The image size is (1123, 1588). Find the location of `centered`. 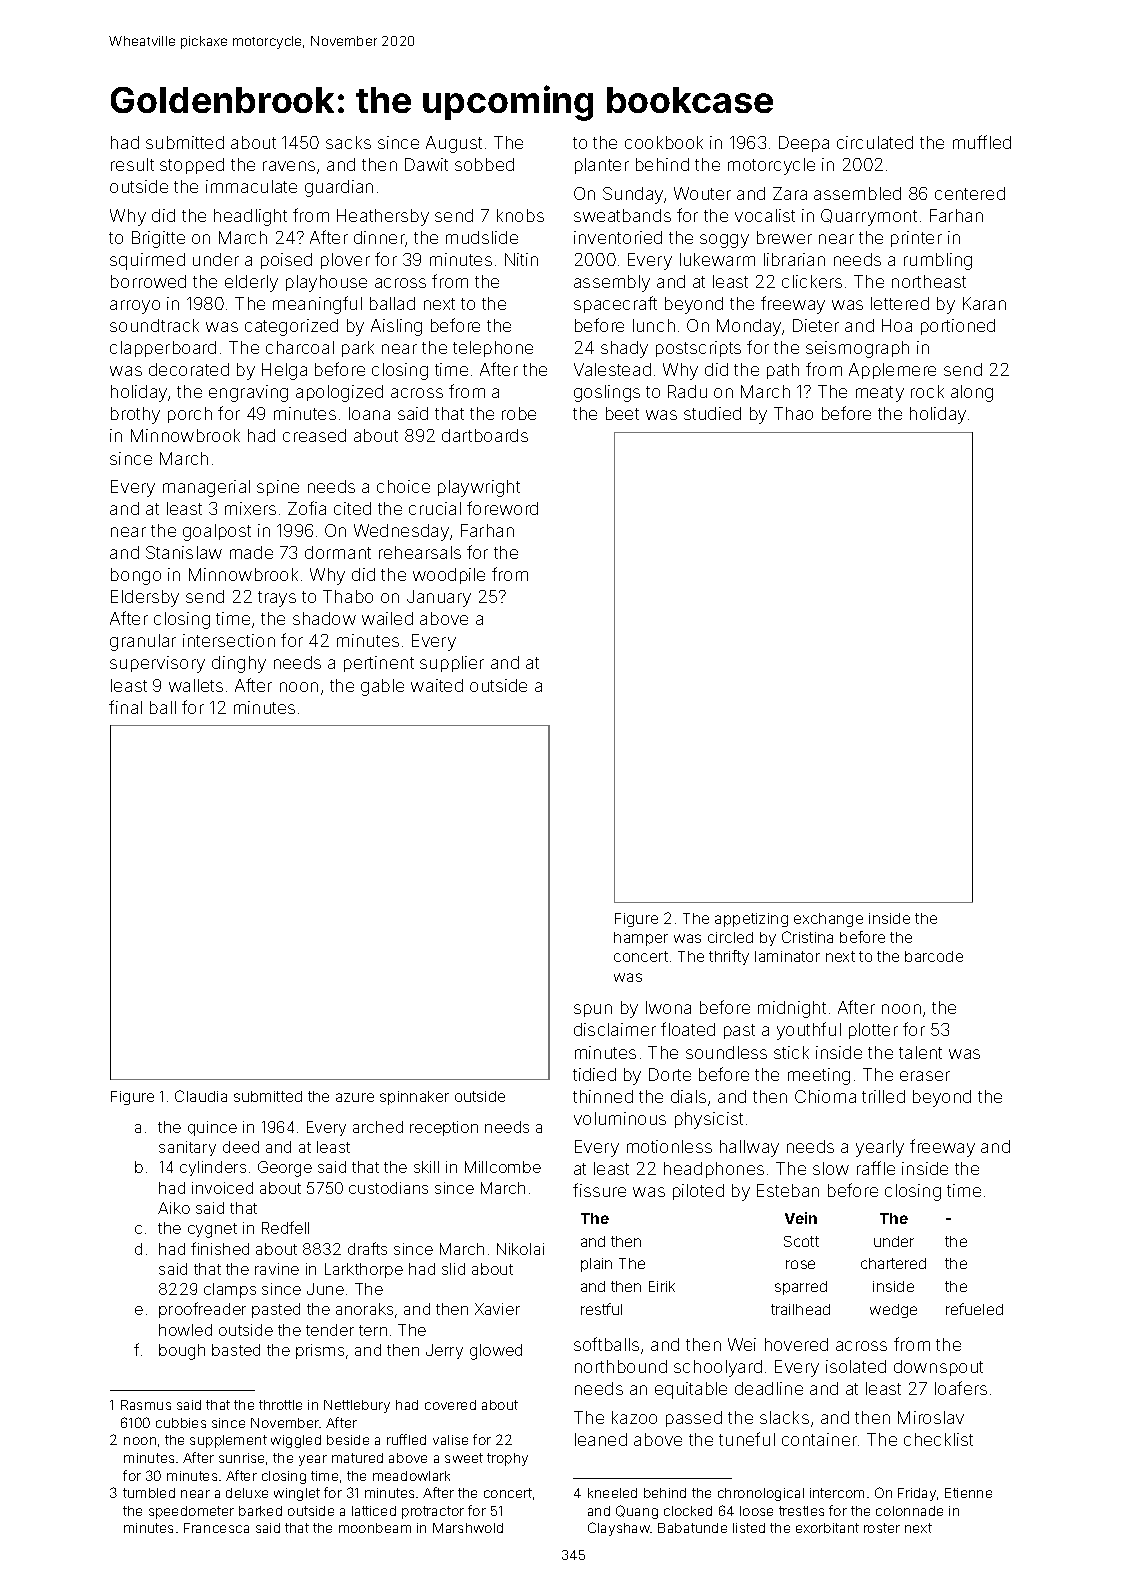

centered is located at coordinates (970, 193).
